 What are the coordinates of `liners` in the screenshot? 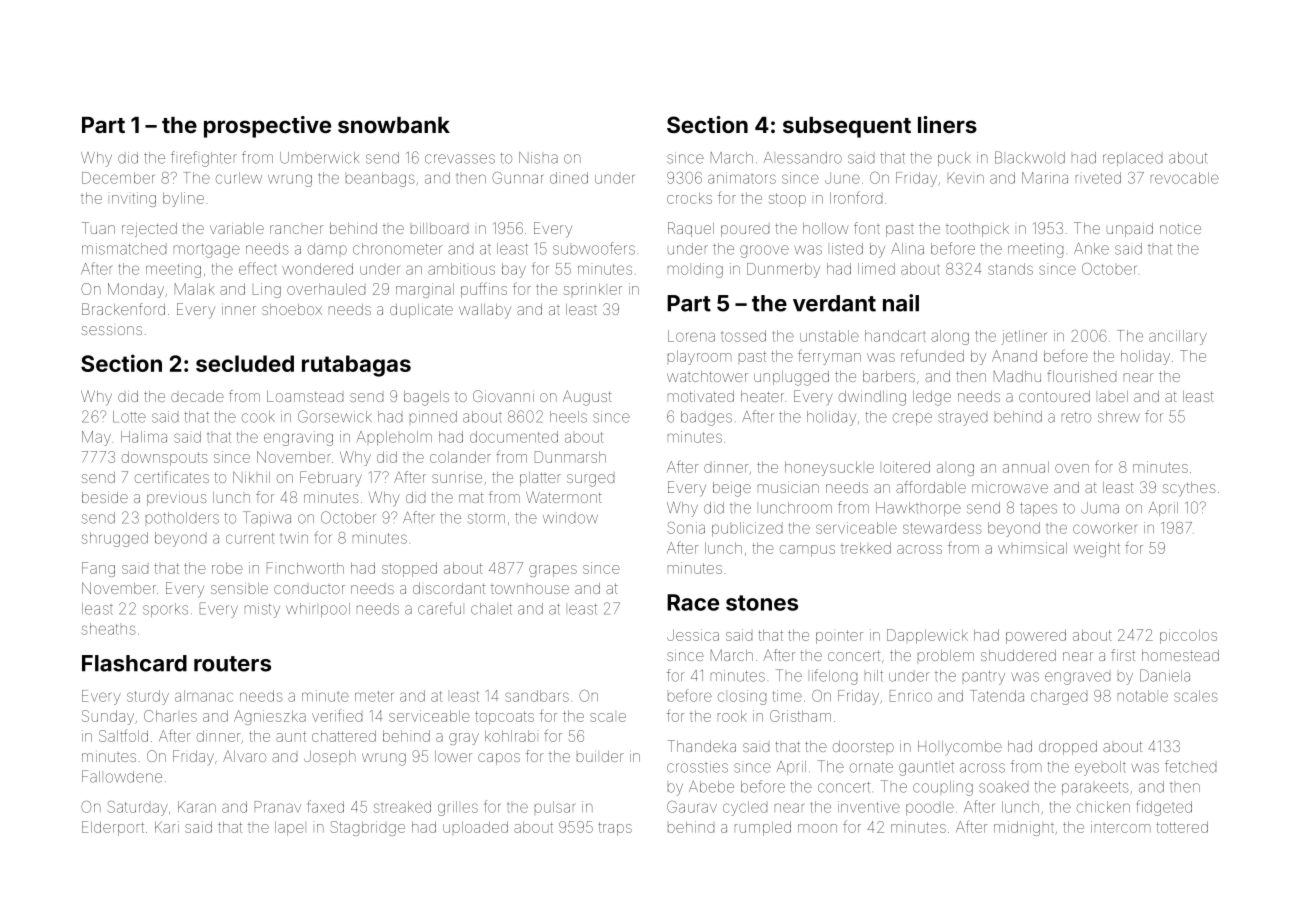 It's located at (947, 124).
